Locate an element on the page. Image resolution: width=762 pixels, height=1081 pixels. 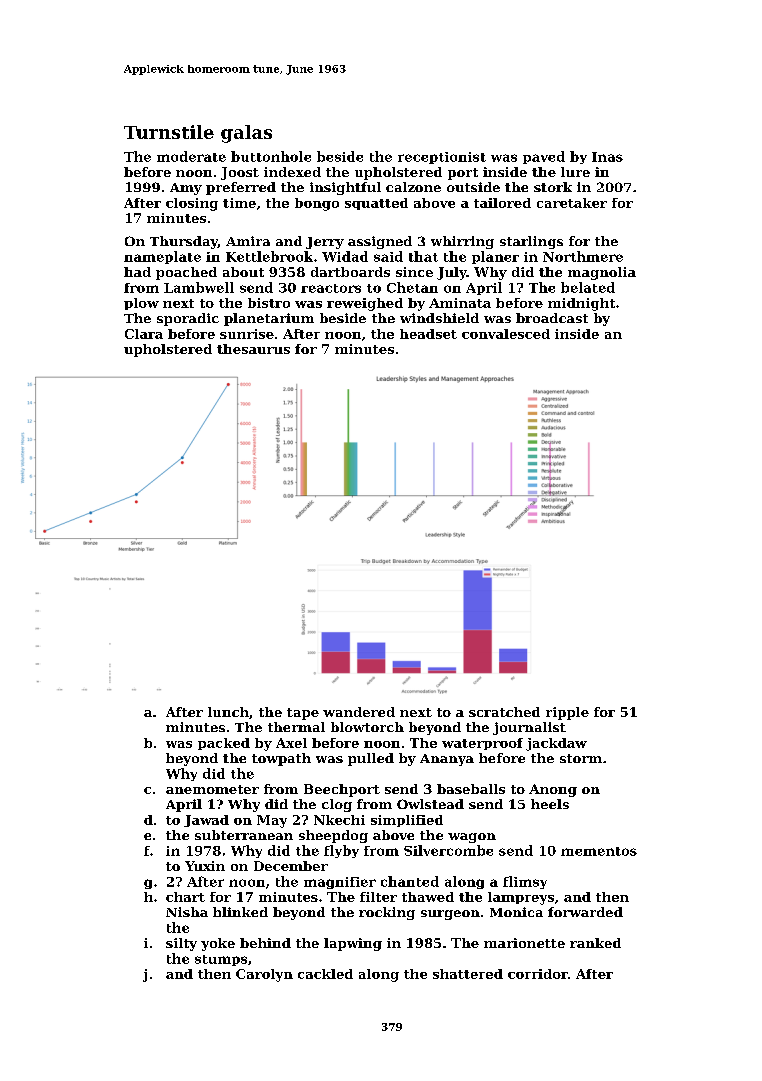
pulled is located at coordinates (371, 759).
